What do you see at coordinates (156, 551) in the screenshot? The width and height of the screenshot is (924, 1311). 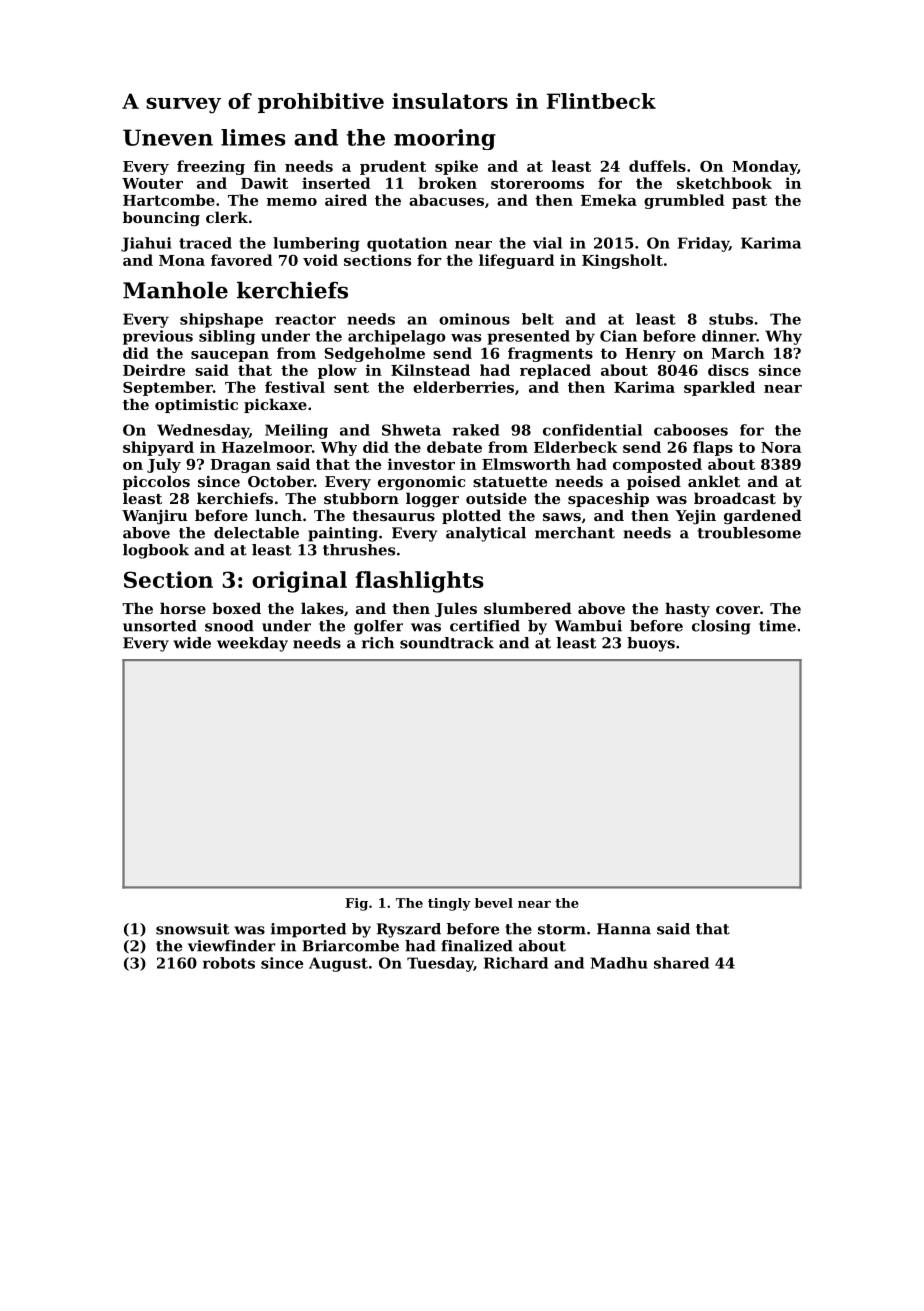 I see `logbook` at bounding box center [156, 551].
